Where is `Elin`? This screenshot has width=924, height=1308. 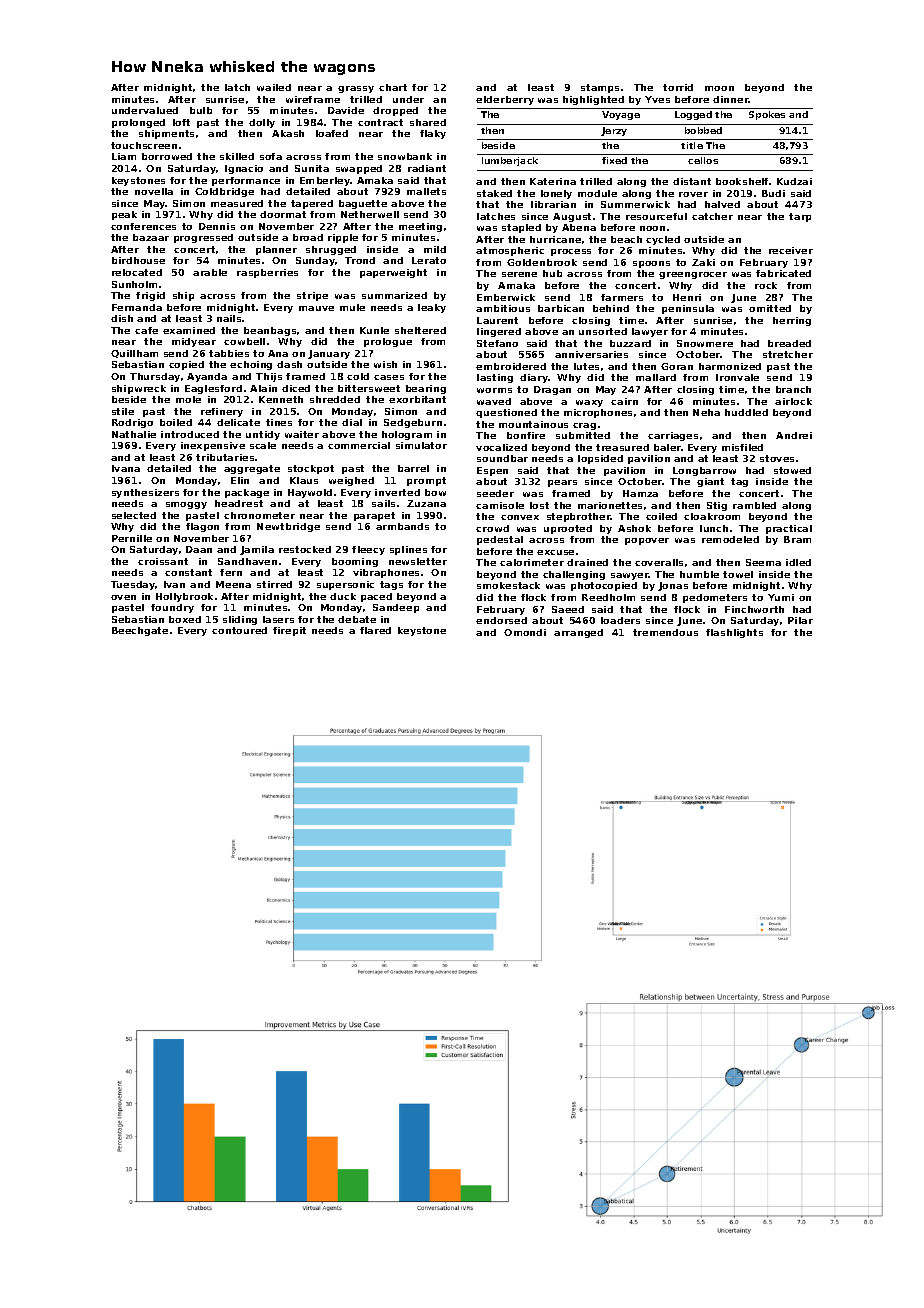
Elin is located at coordinates (240, 480).
